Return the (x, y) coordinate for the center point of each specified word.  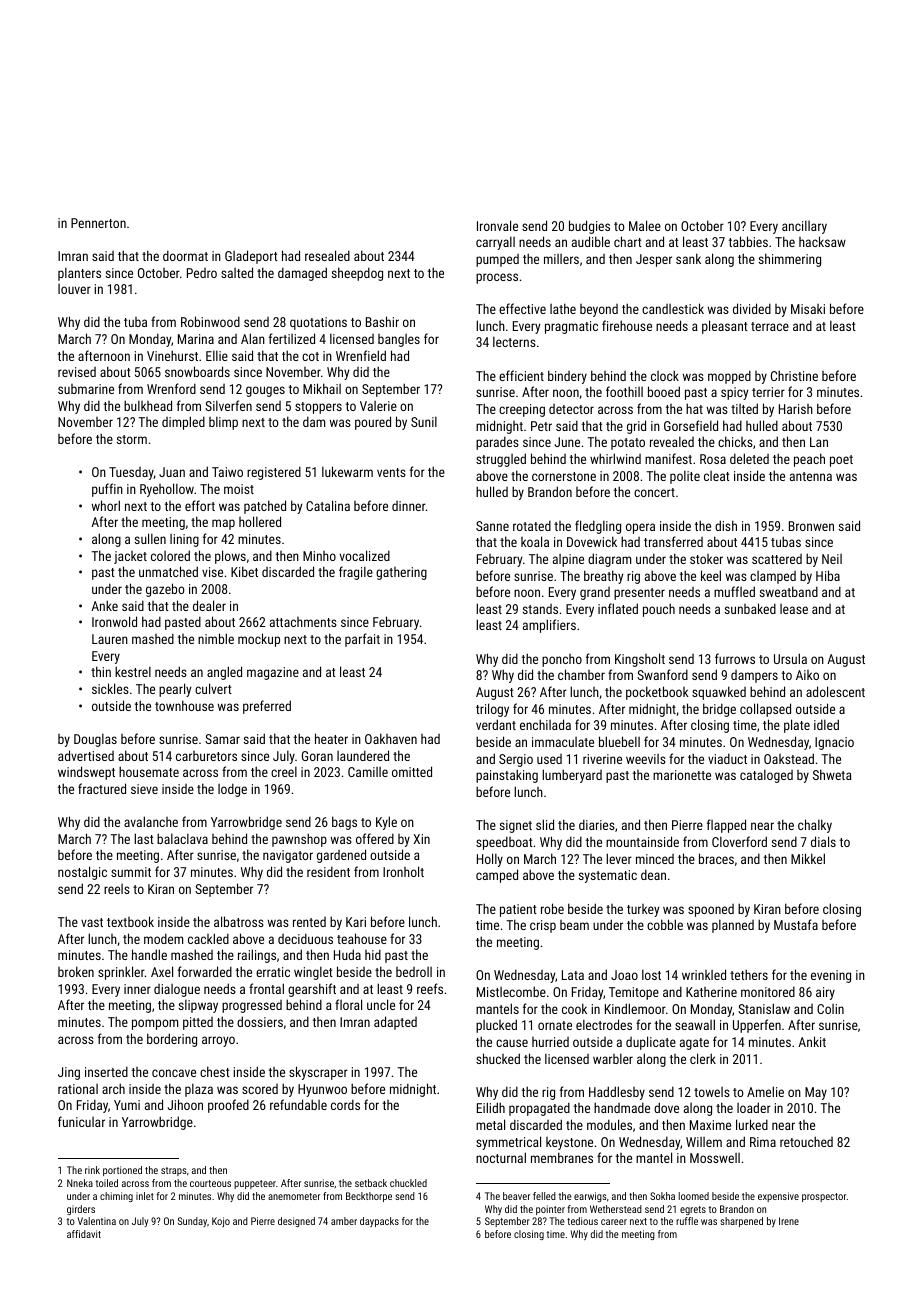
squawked (719, 693)
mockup (259, 640)
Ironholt (403, 871)
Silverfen (228, 405)
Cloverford (739, 841)
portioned (122, 1171)
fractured (102, 788)
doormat (185, 255)
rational (78, 1089)
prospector (824, 1197)
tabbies (748, 241)
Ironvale (497, 225)
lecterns (514, 341)
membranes (562, 1157)
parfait (362, 640)
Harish (796, 409)
